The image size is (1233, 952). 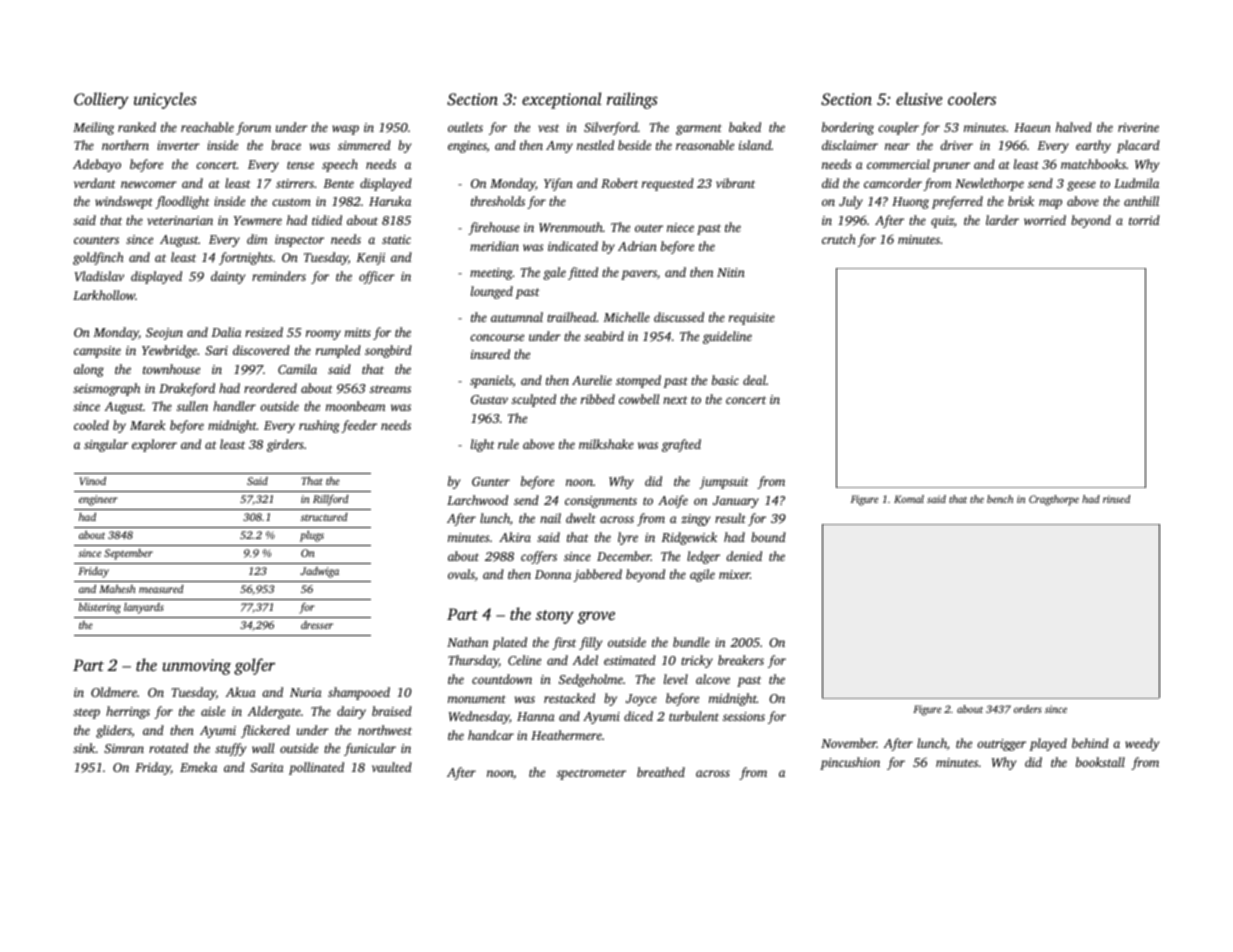 I want to click on bookstall, so click(x=1100, y=762).
